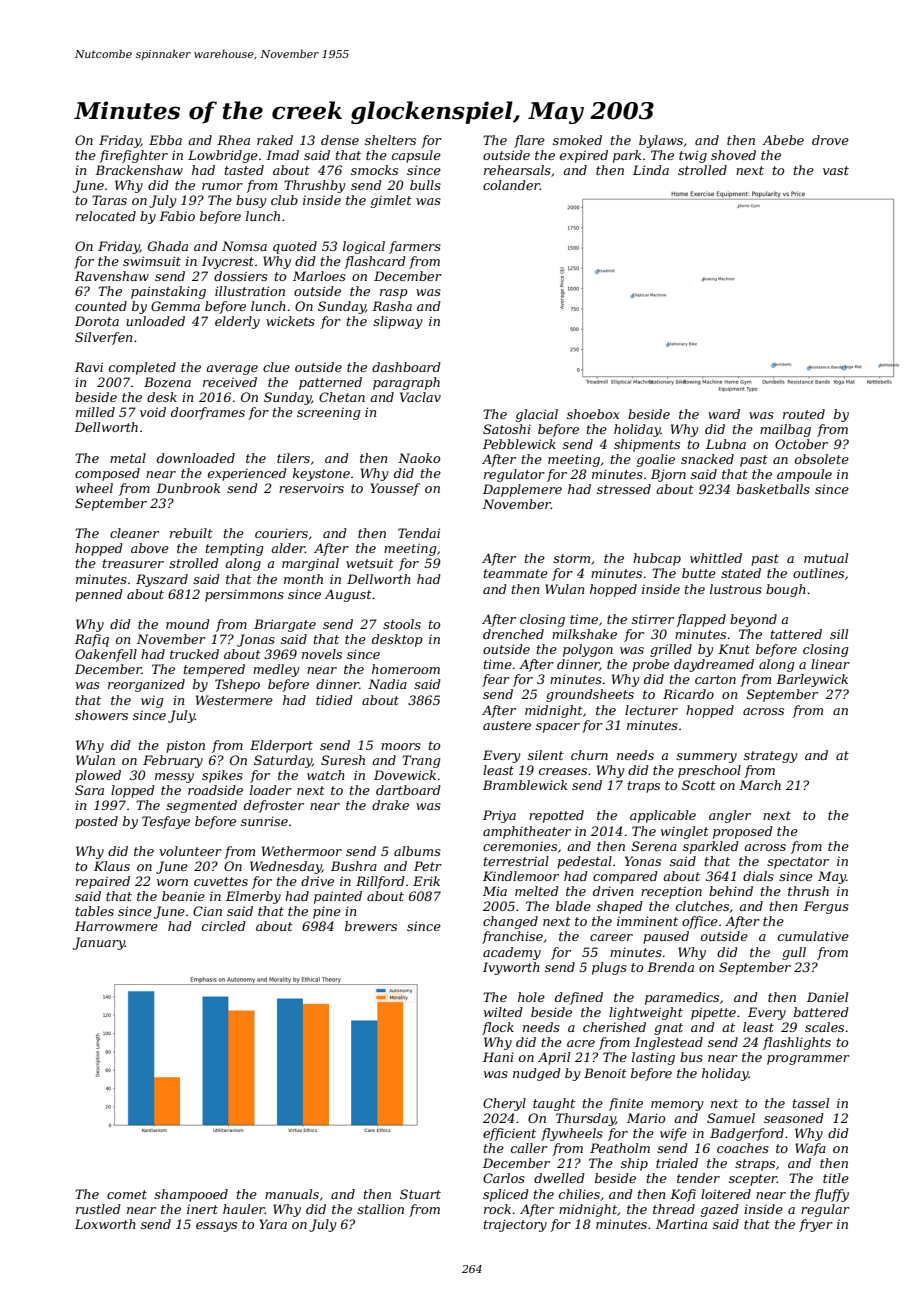 The image size is (924, 1308). I want to click on shoebox, so click(593, 414).
